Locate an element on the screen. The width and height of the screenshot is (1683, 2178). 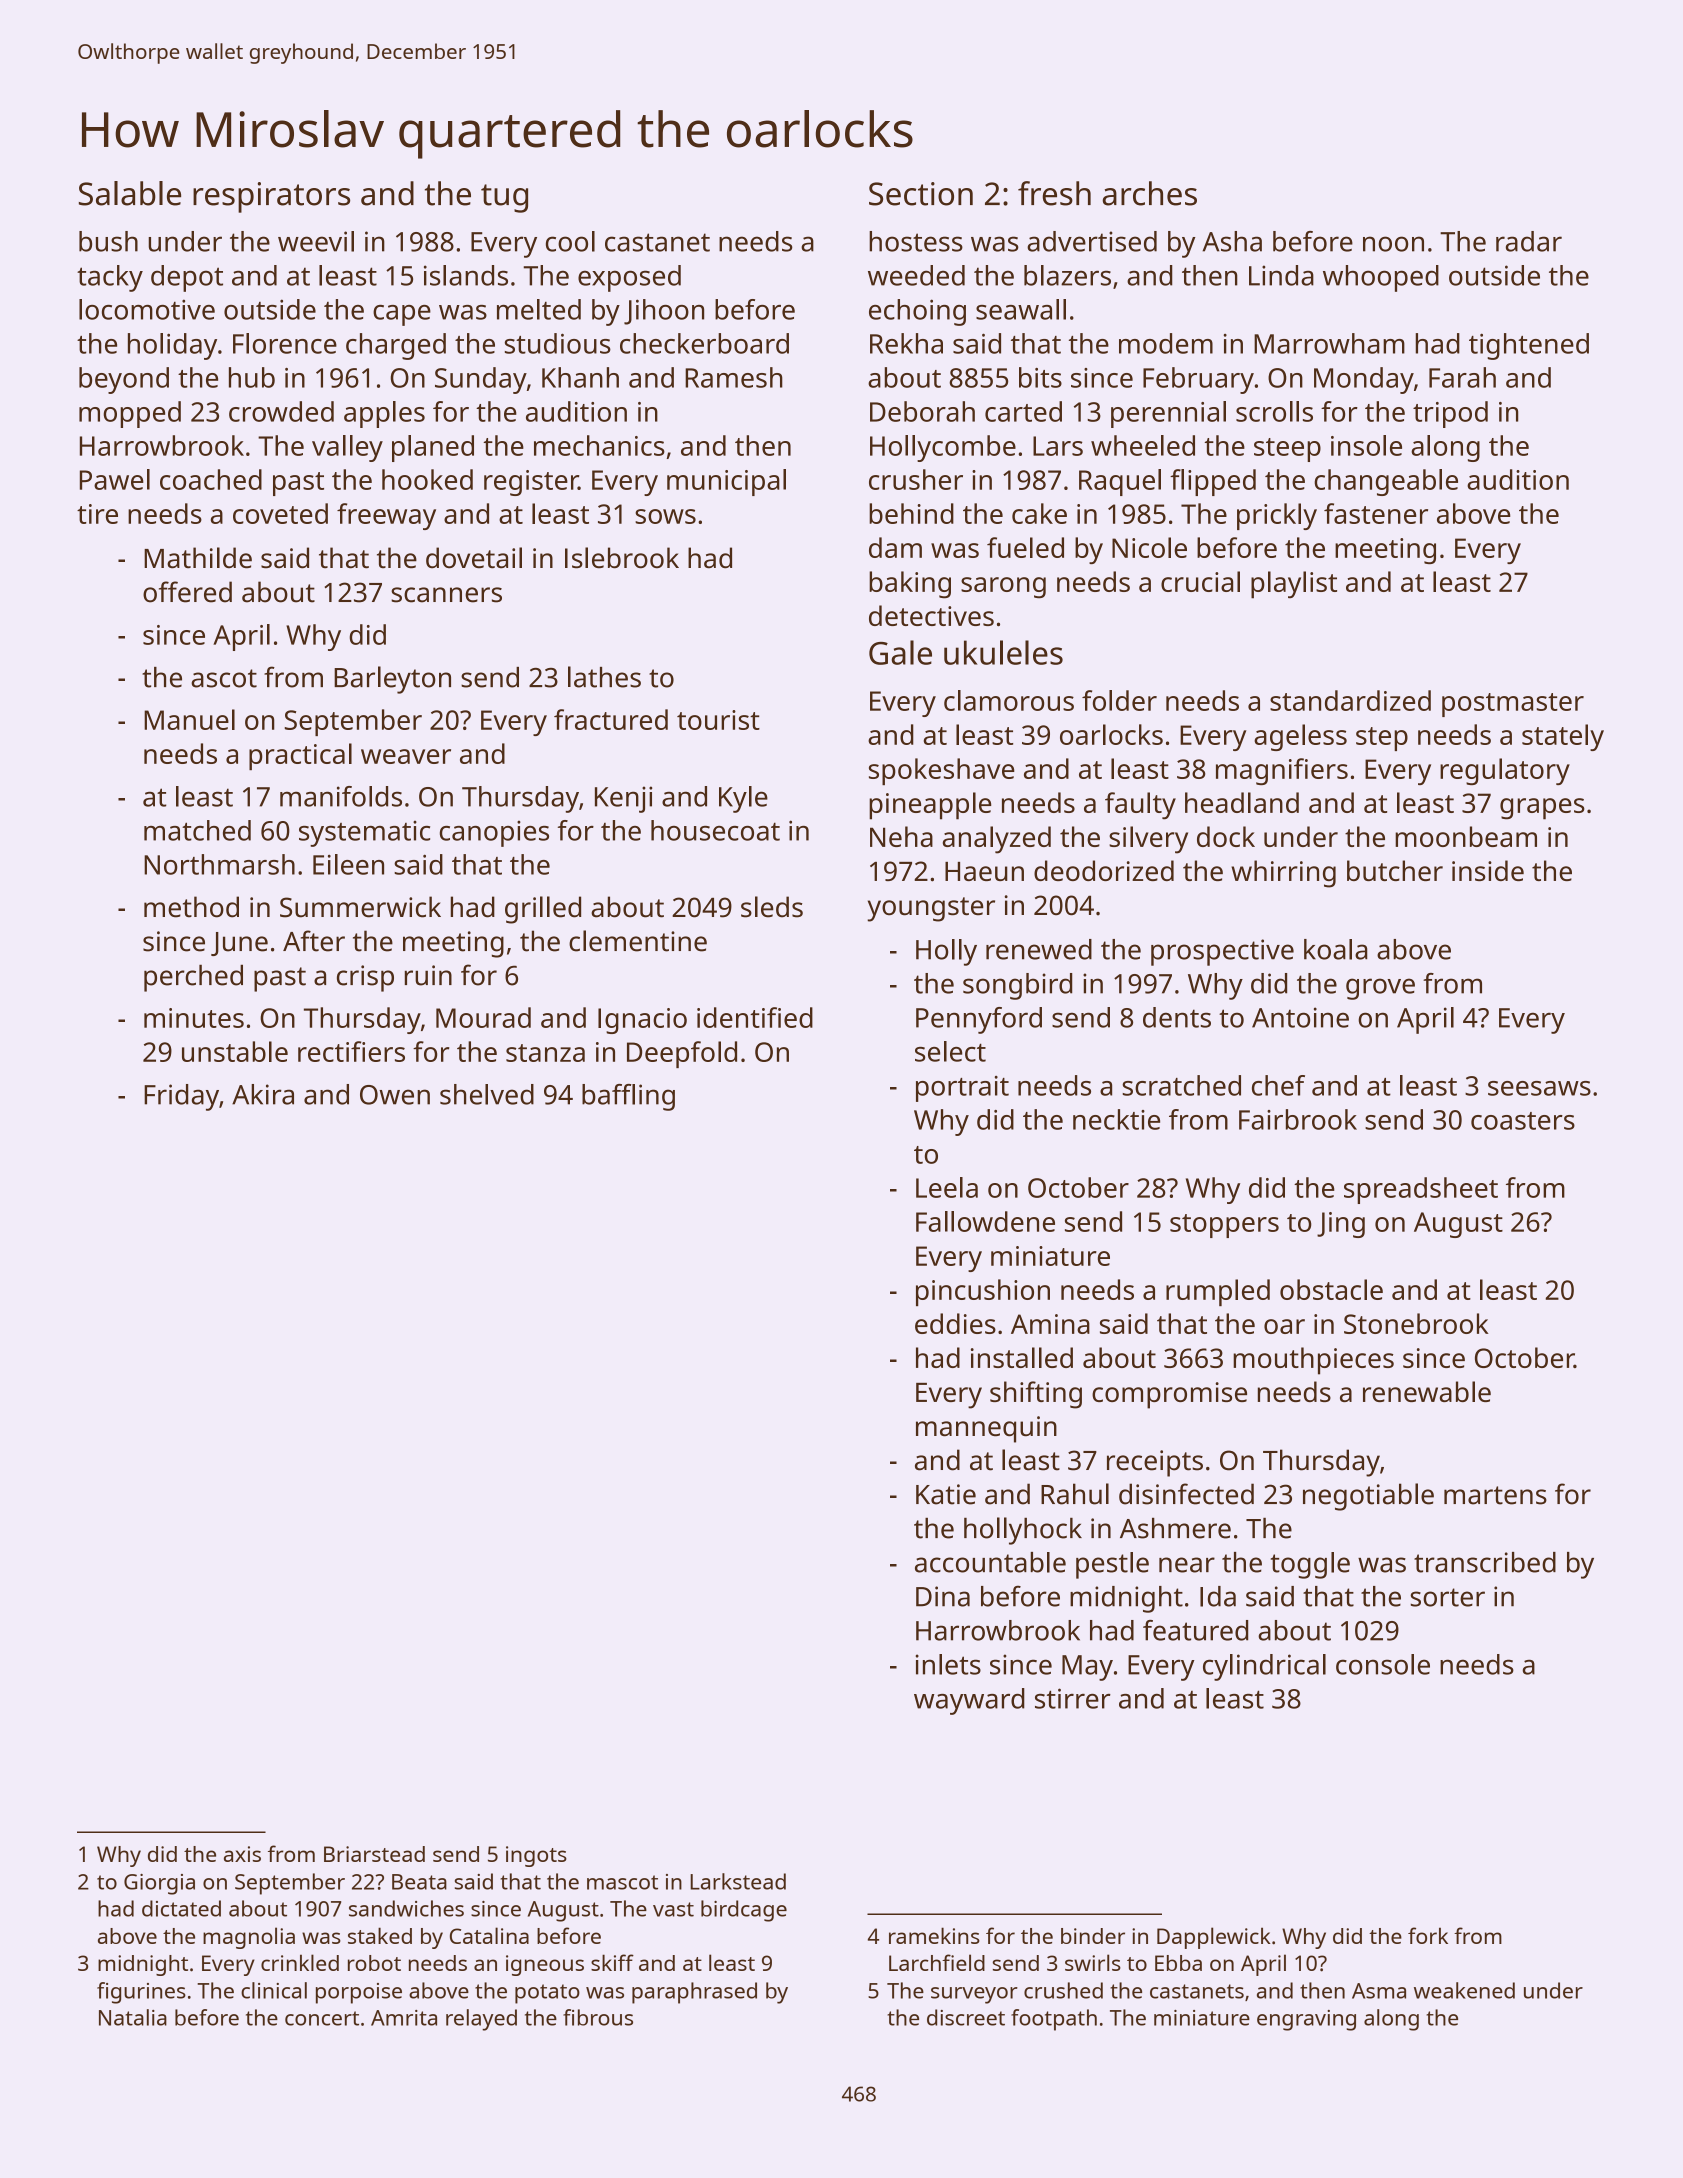
Pennyford is located at coordinates (979, 1020).
